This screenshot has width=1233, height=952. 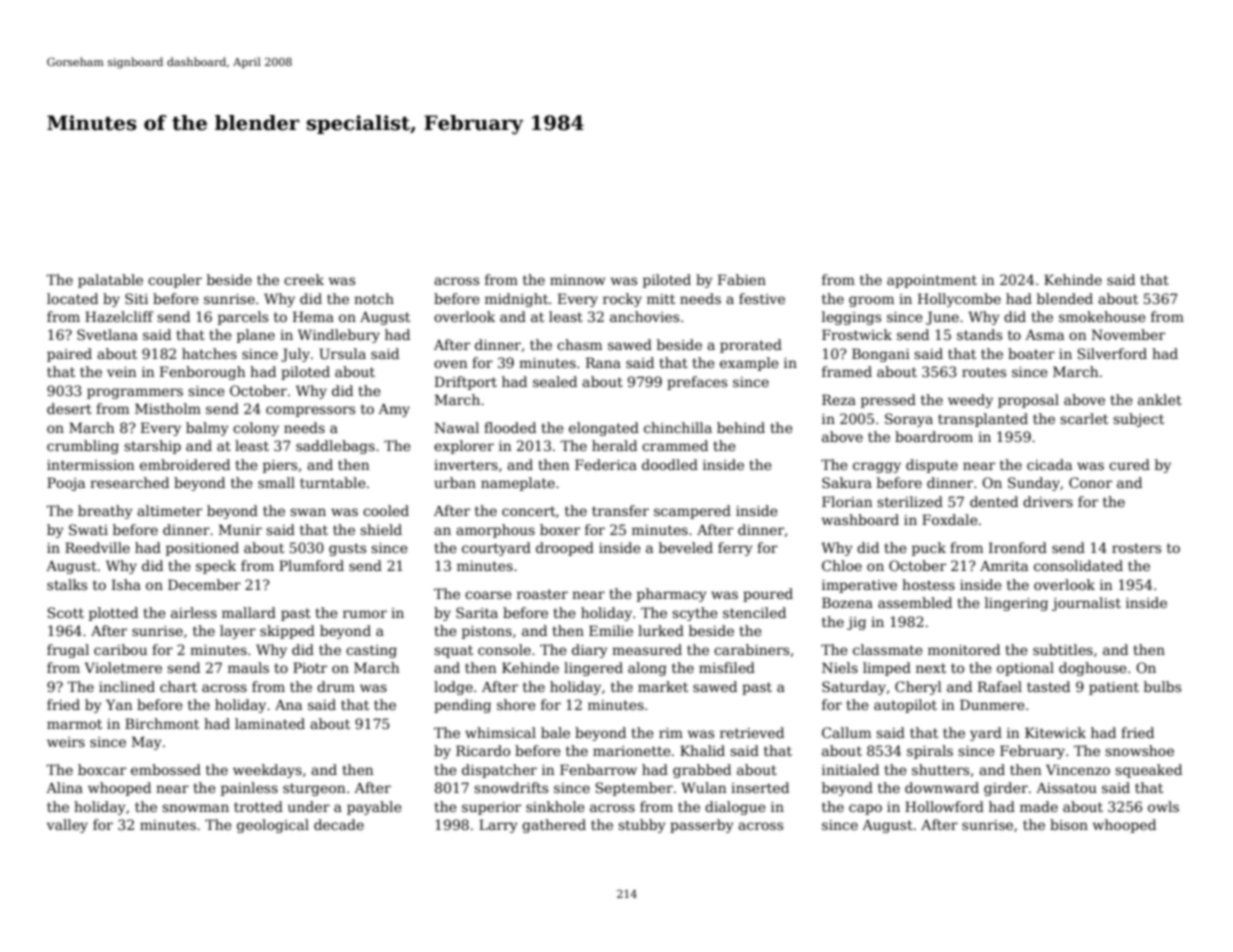 What do you see at coordinates (381, 529) in the screenshot?
I see `shield` at bounding box center [381, 529].
